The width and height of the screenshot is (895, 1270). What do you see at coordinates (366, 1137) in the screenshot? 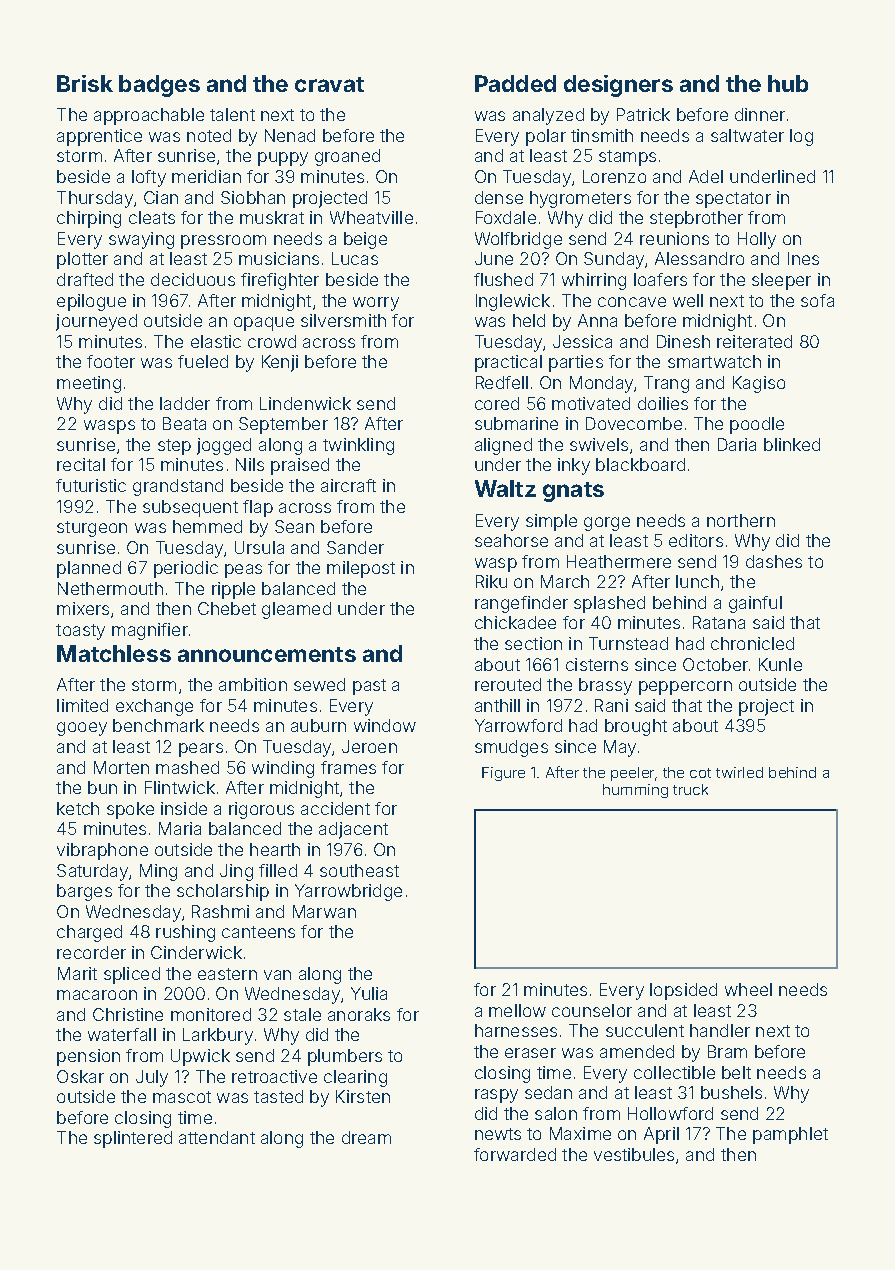
I see `dream` at bounding box center [366, 1137].
